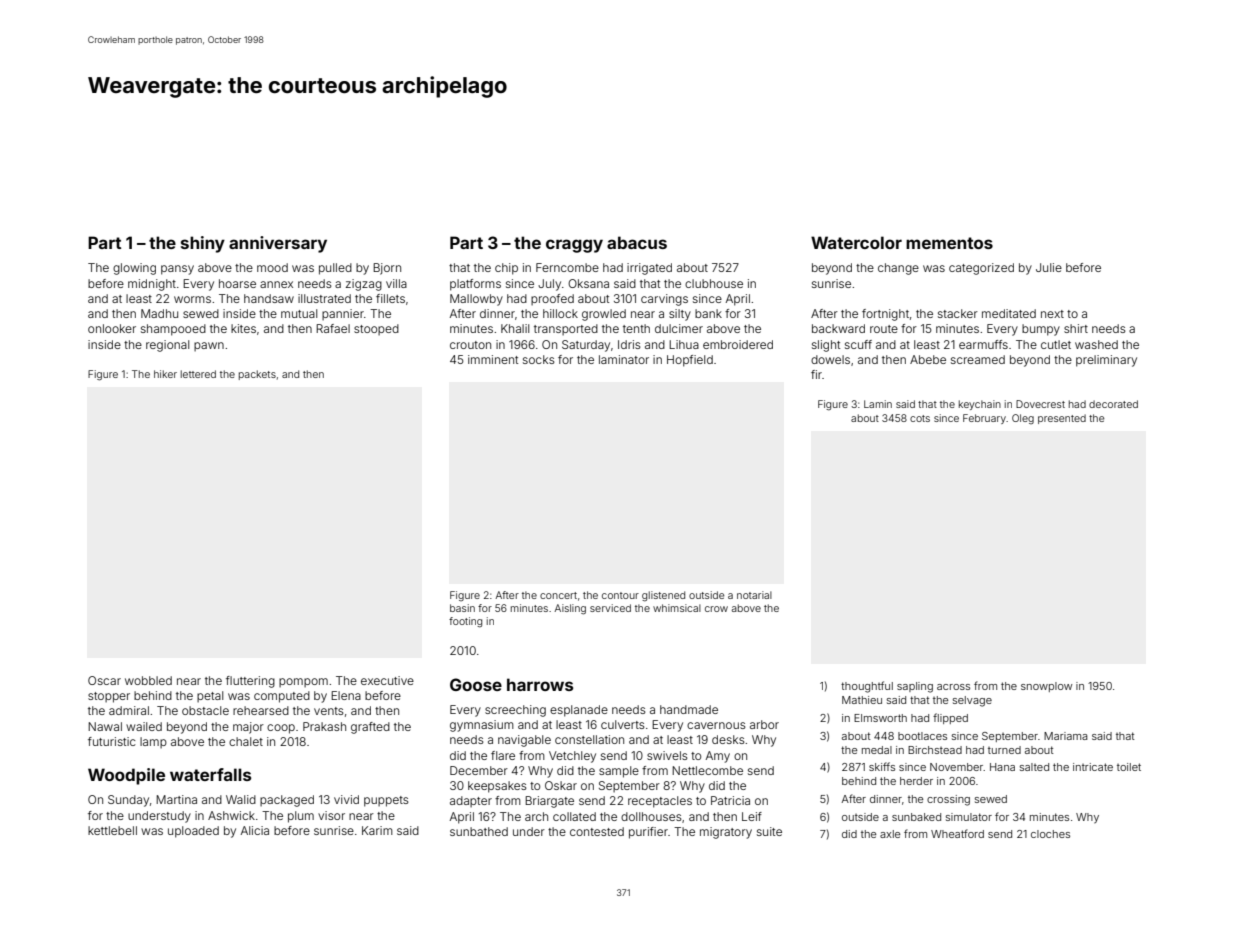  I want to click on stacker, so click(958, 313).
